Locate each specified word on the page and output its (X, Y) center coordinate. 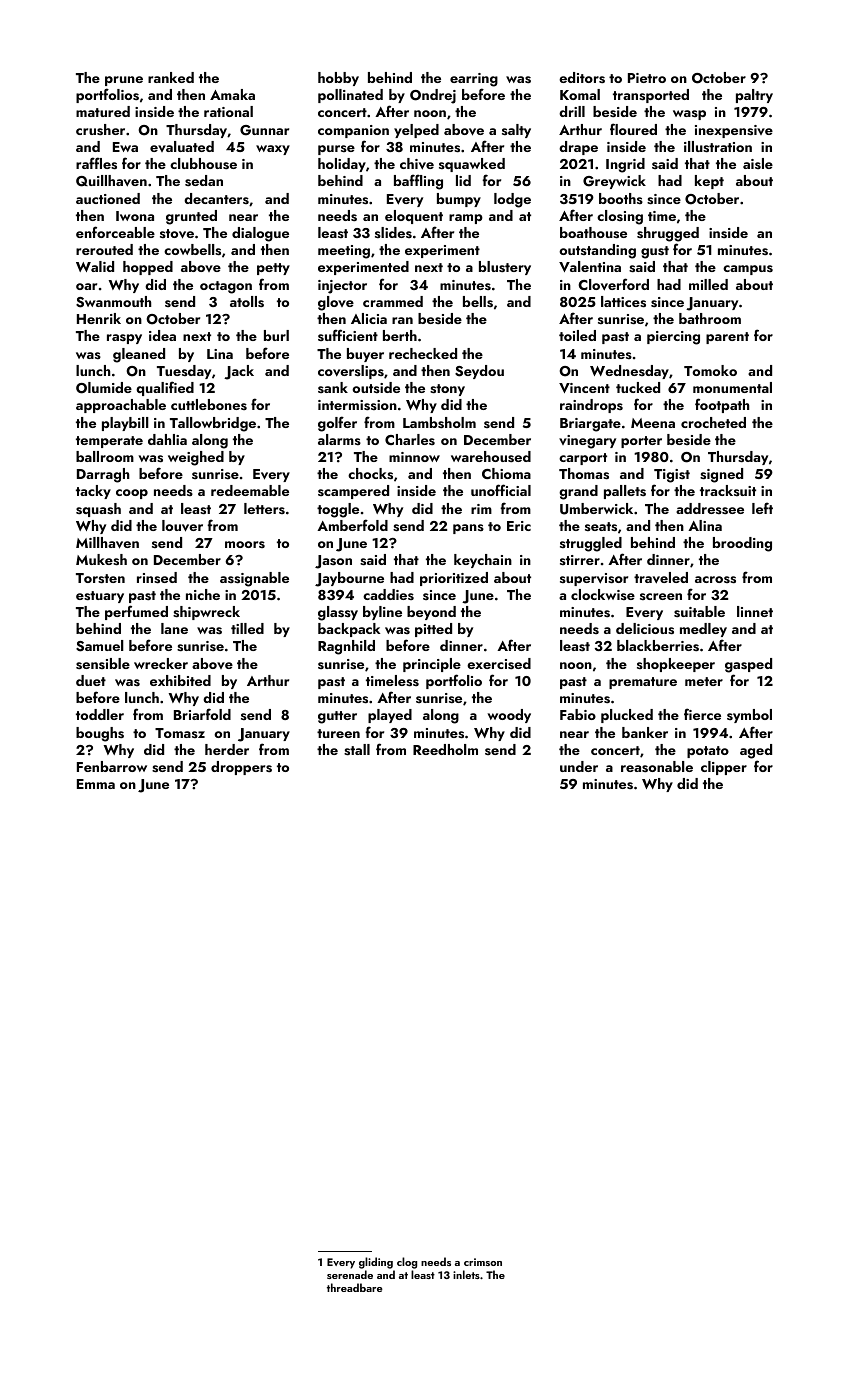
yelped (416, 131)
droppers (241, 768)
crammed (393, 301)
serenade (350, 1274)
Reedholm (445, 749)
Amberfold (352, 525)
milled (708, 284)
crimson (483, 1262)
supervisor (594, 579)
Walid (95, 266)
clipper (724, 768)
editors (582, 78)
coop (132, 494)
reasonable (657, 767)
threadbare (355, 1287)
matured (103, 111)
